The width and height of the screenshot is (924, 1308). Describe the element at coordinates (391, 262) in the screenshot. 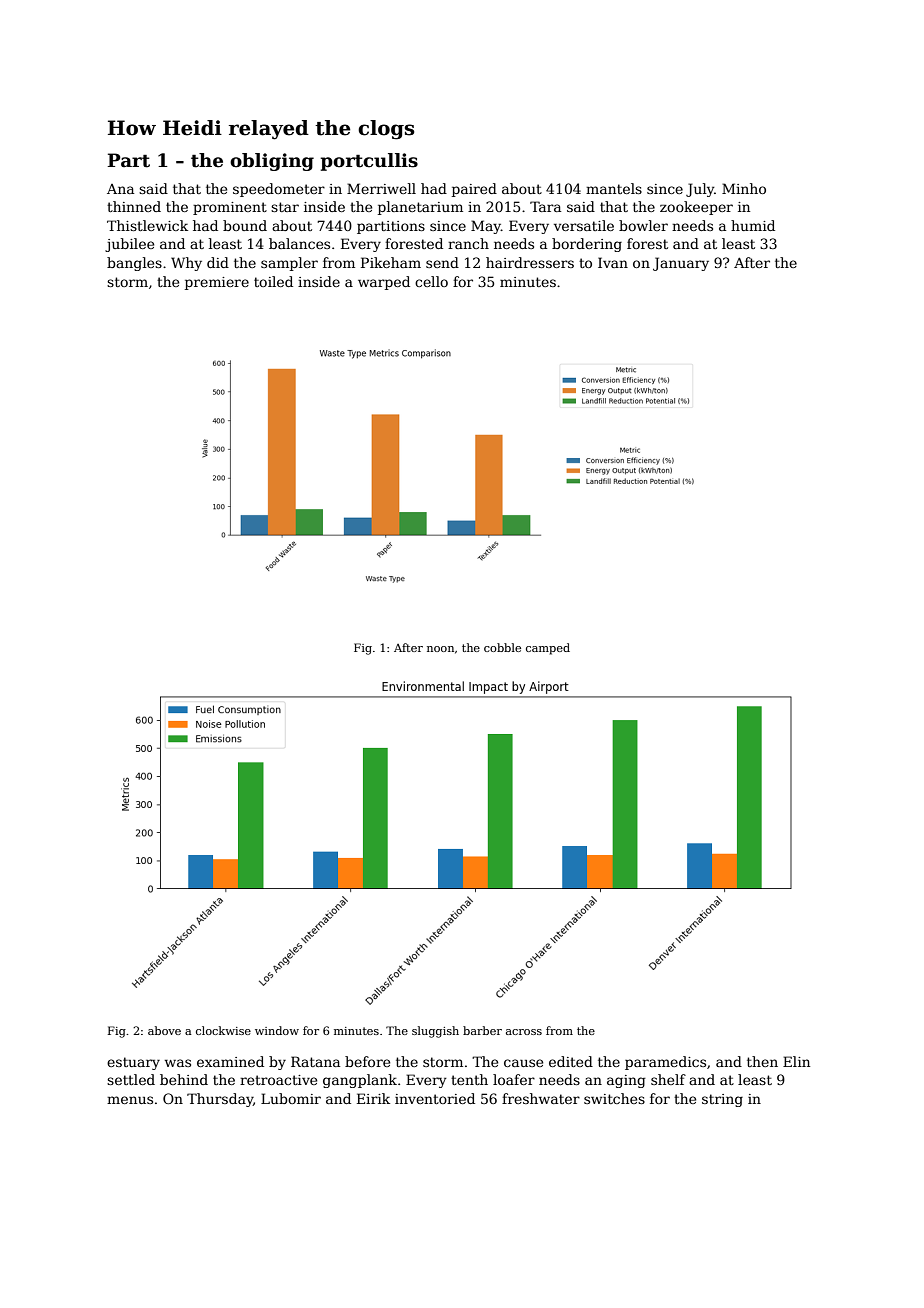

I see `Pikeham` at that location.
